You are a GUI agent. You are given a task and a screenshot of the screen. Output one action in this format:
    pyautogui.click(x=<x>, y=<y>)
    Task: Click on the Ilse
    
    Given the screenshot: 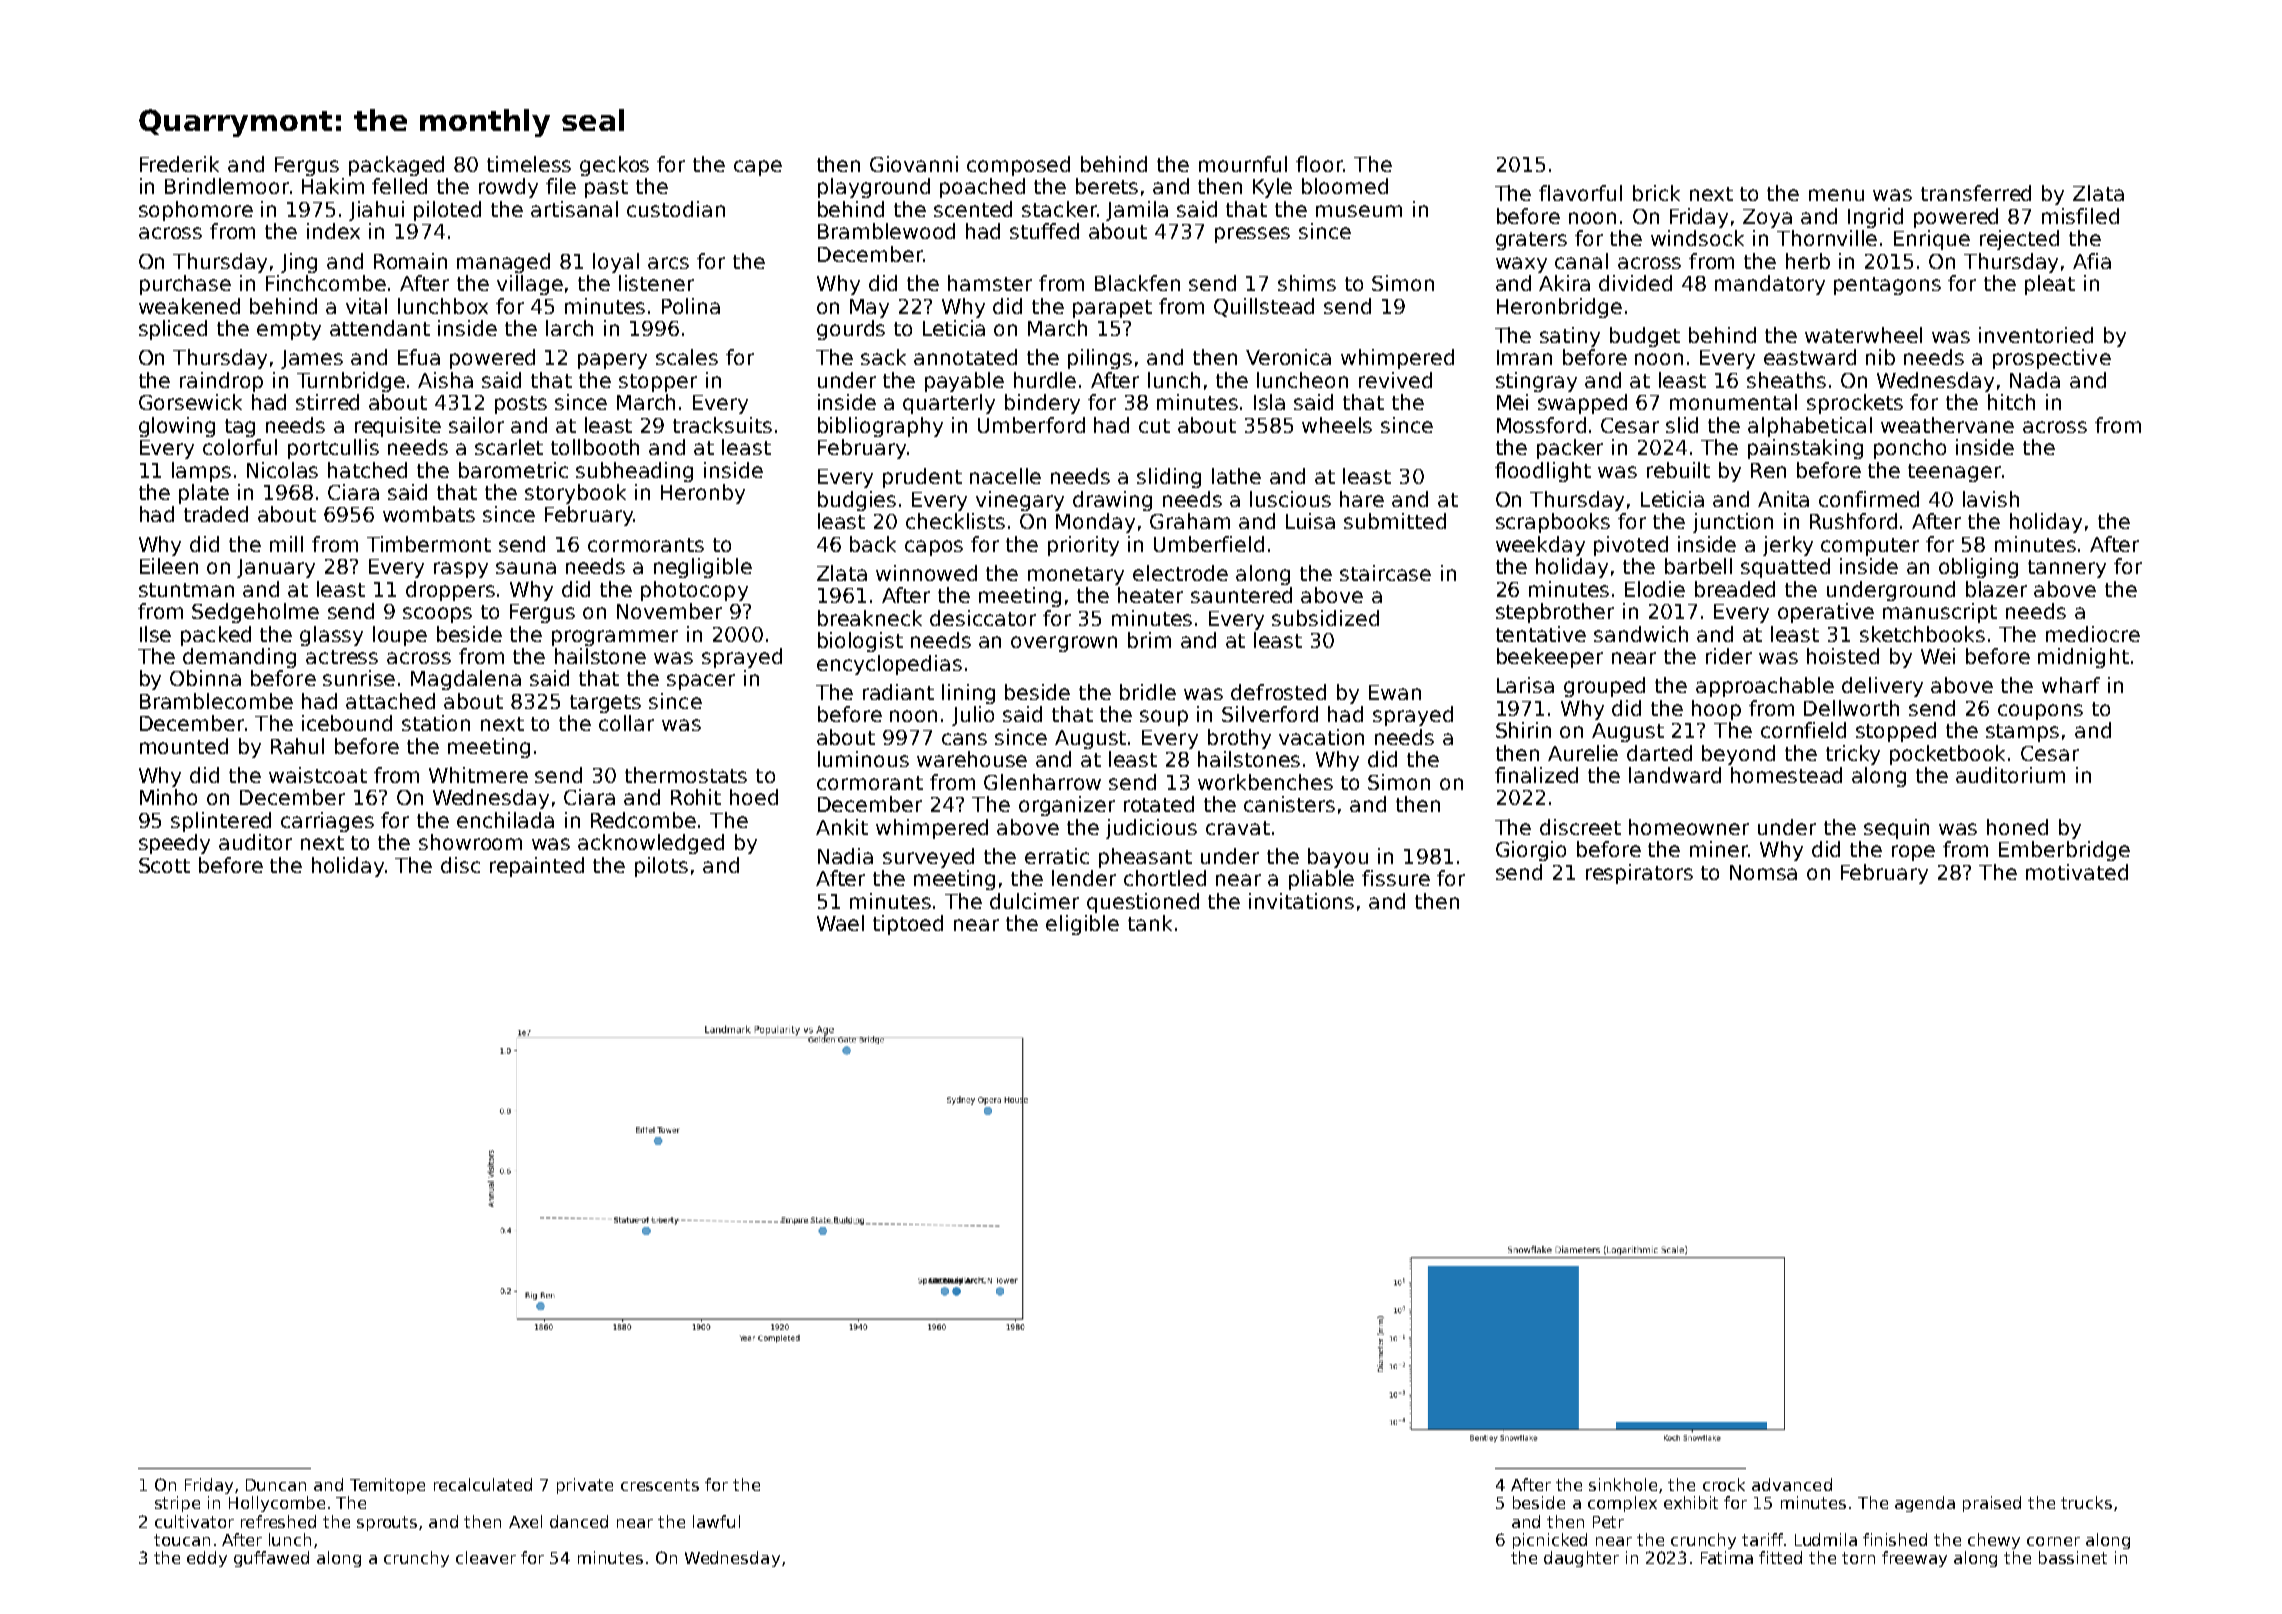 What is the action you would take?
    pyautogui.click(x=155, y=634)
